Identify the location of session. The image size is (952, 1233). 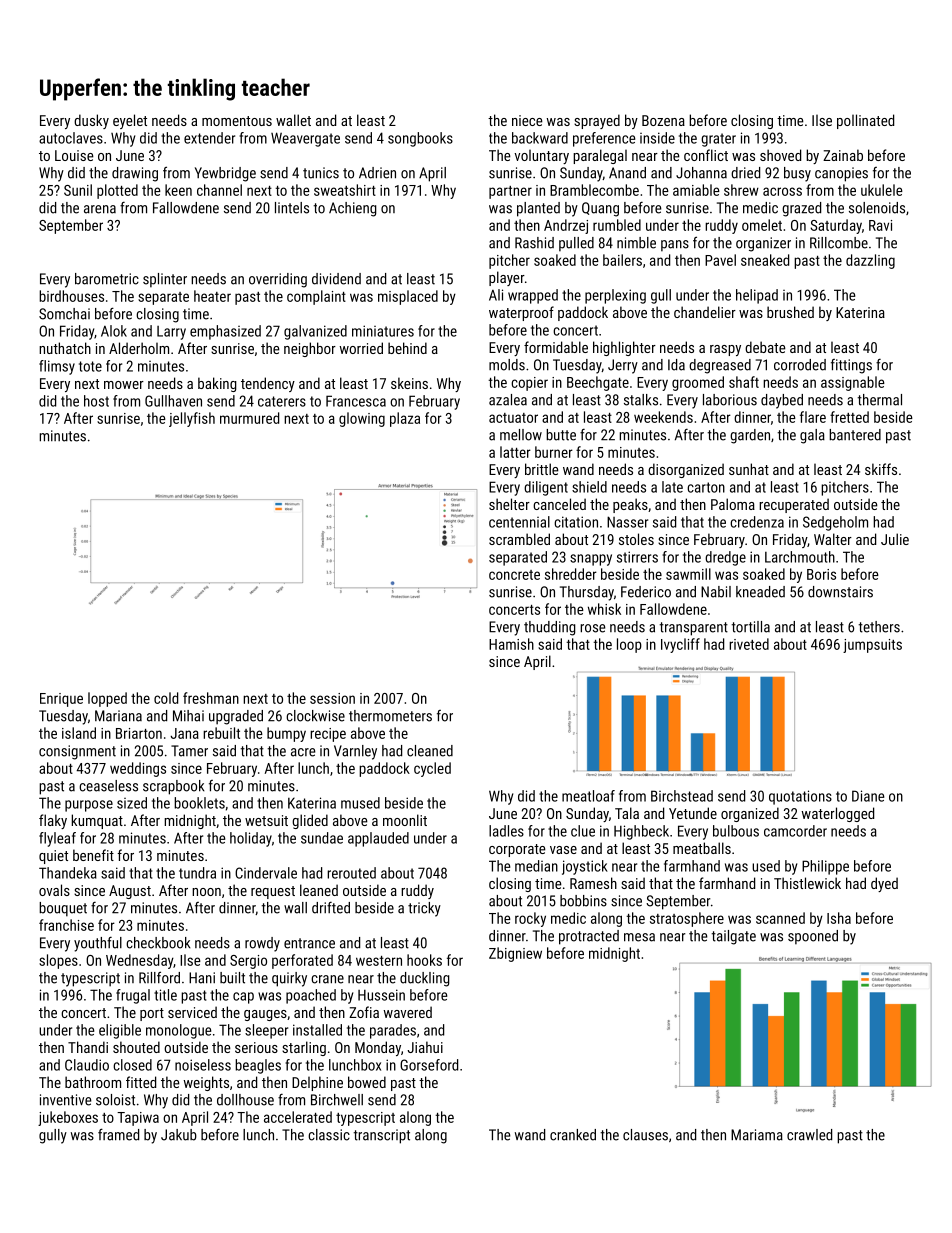
(332, 698).
